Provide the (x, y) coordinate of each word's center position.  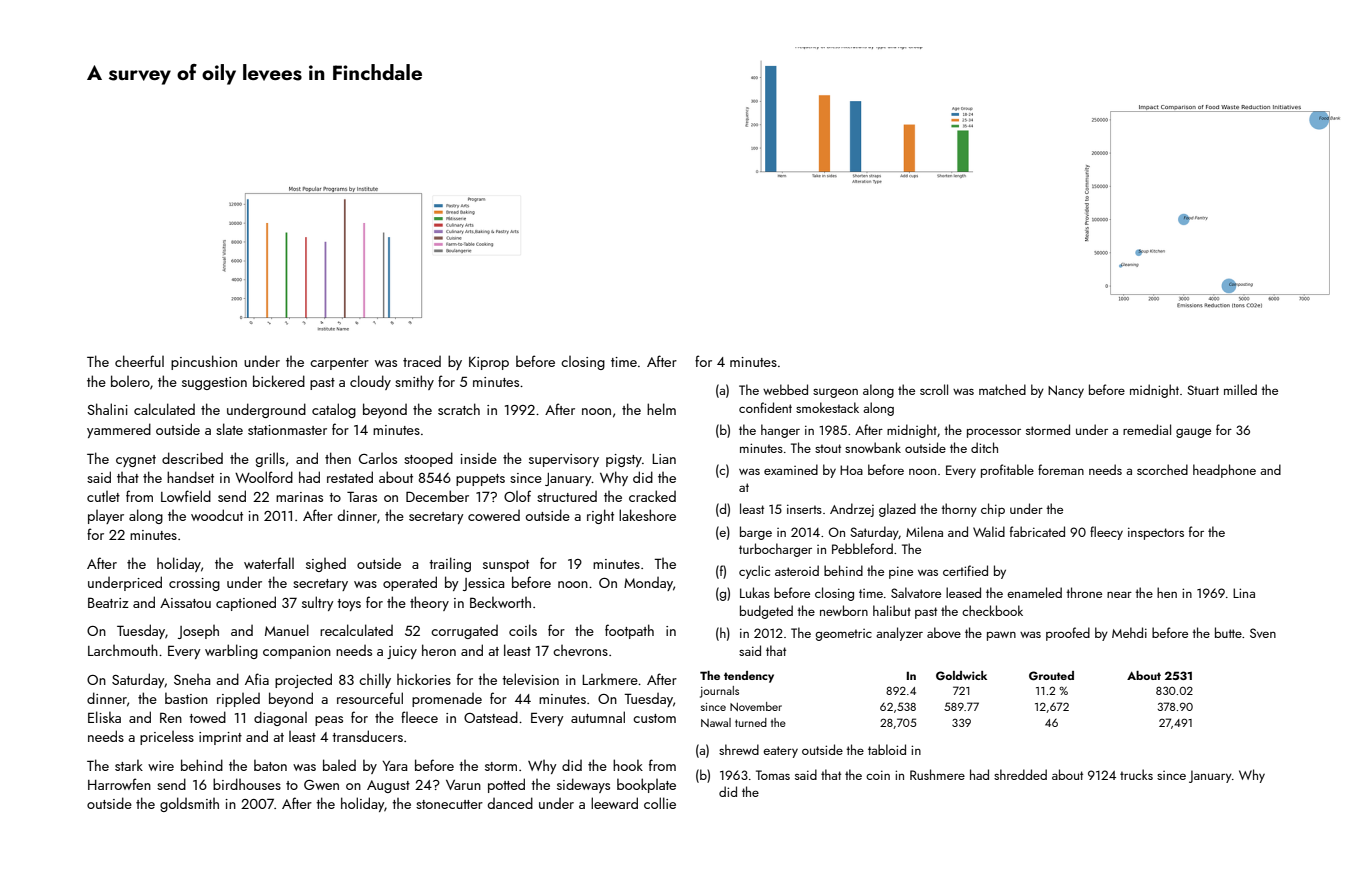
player (106, 517)
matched (1002, 389)
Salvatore (916, 592)
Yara (394, 766)
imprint (220, 738)
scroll (934, 389)
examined (791, 469)
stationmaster (287, 430)
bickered (279, 381)
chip (993, 510)
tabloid (887, 749)
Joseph (198, 632)
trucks (1136, 774)
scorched (1162, 469)
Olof (517, 496)
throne (1084, 592)
